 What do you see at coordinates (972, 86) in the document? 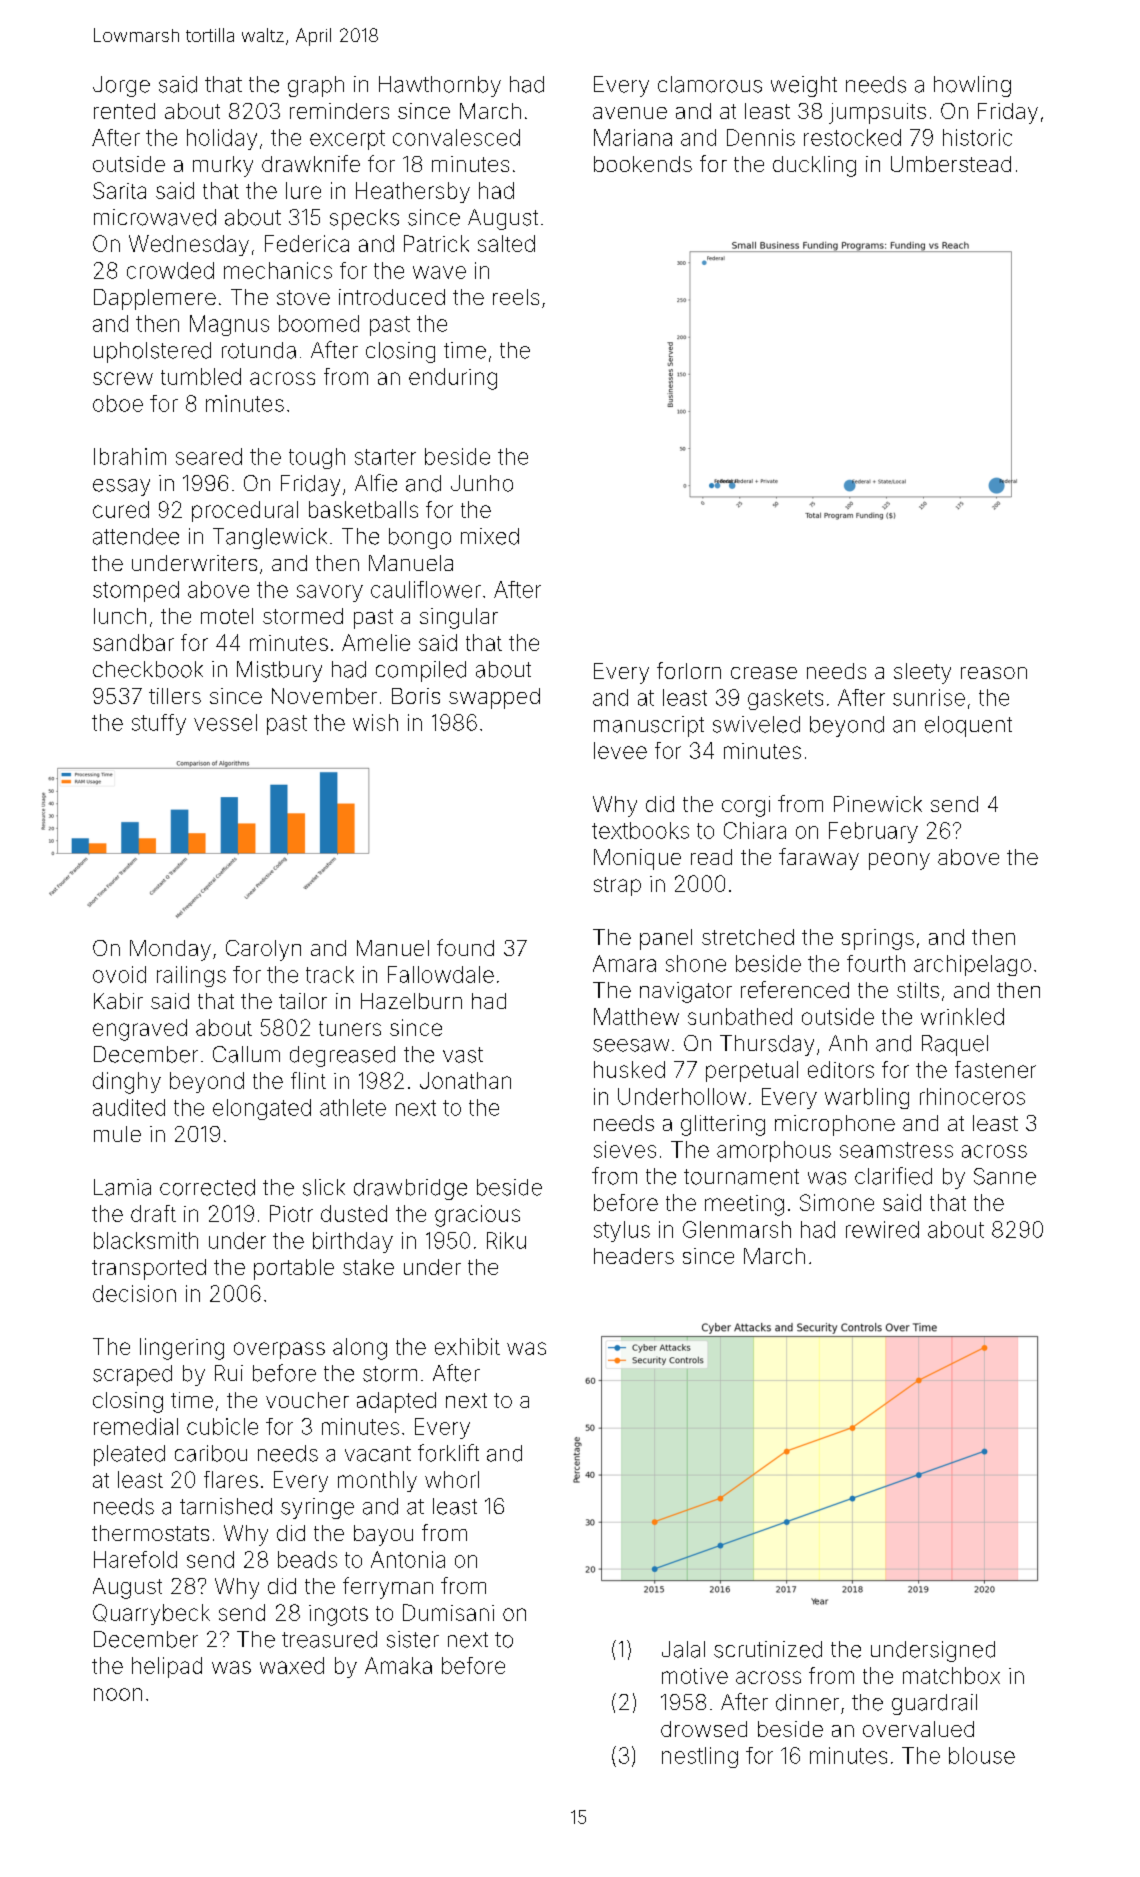
I see `howling` at bounding box center [972, 86].
